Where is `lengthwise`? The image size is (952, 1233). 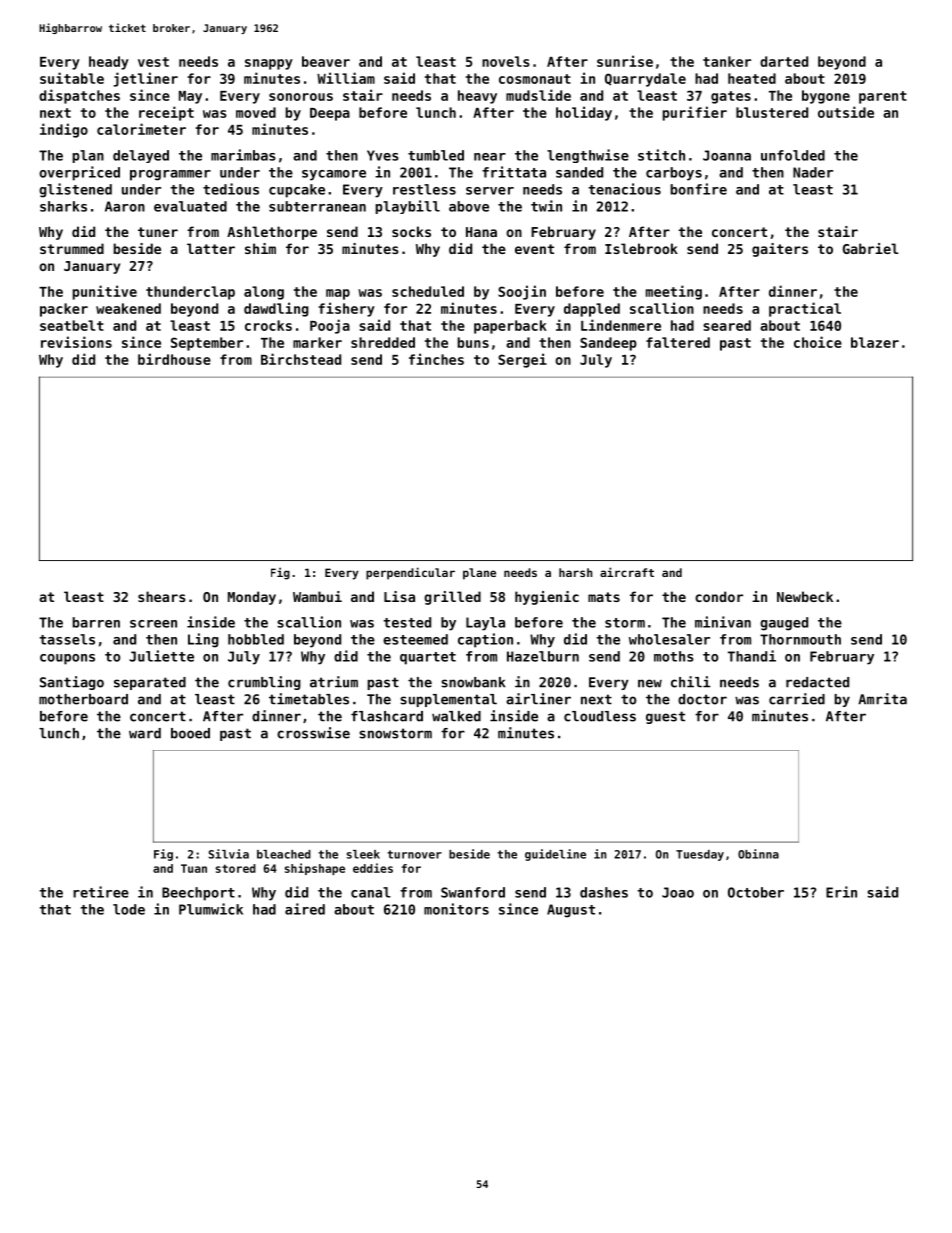 lengthwise is located at coordinates (588, 156).
